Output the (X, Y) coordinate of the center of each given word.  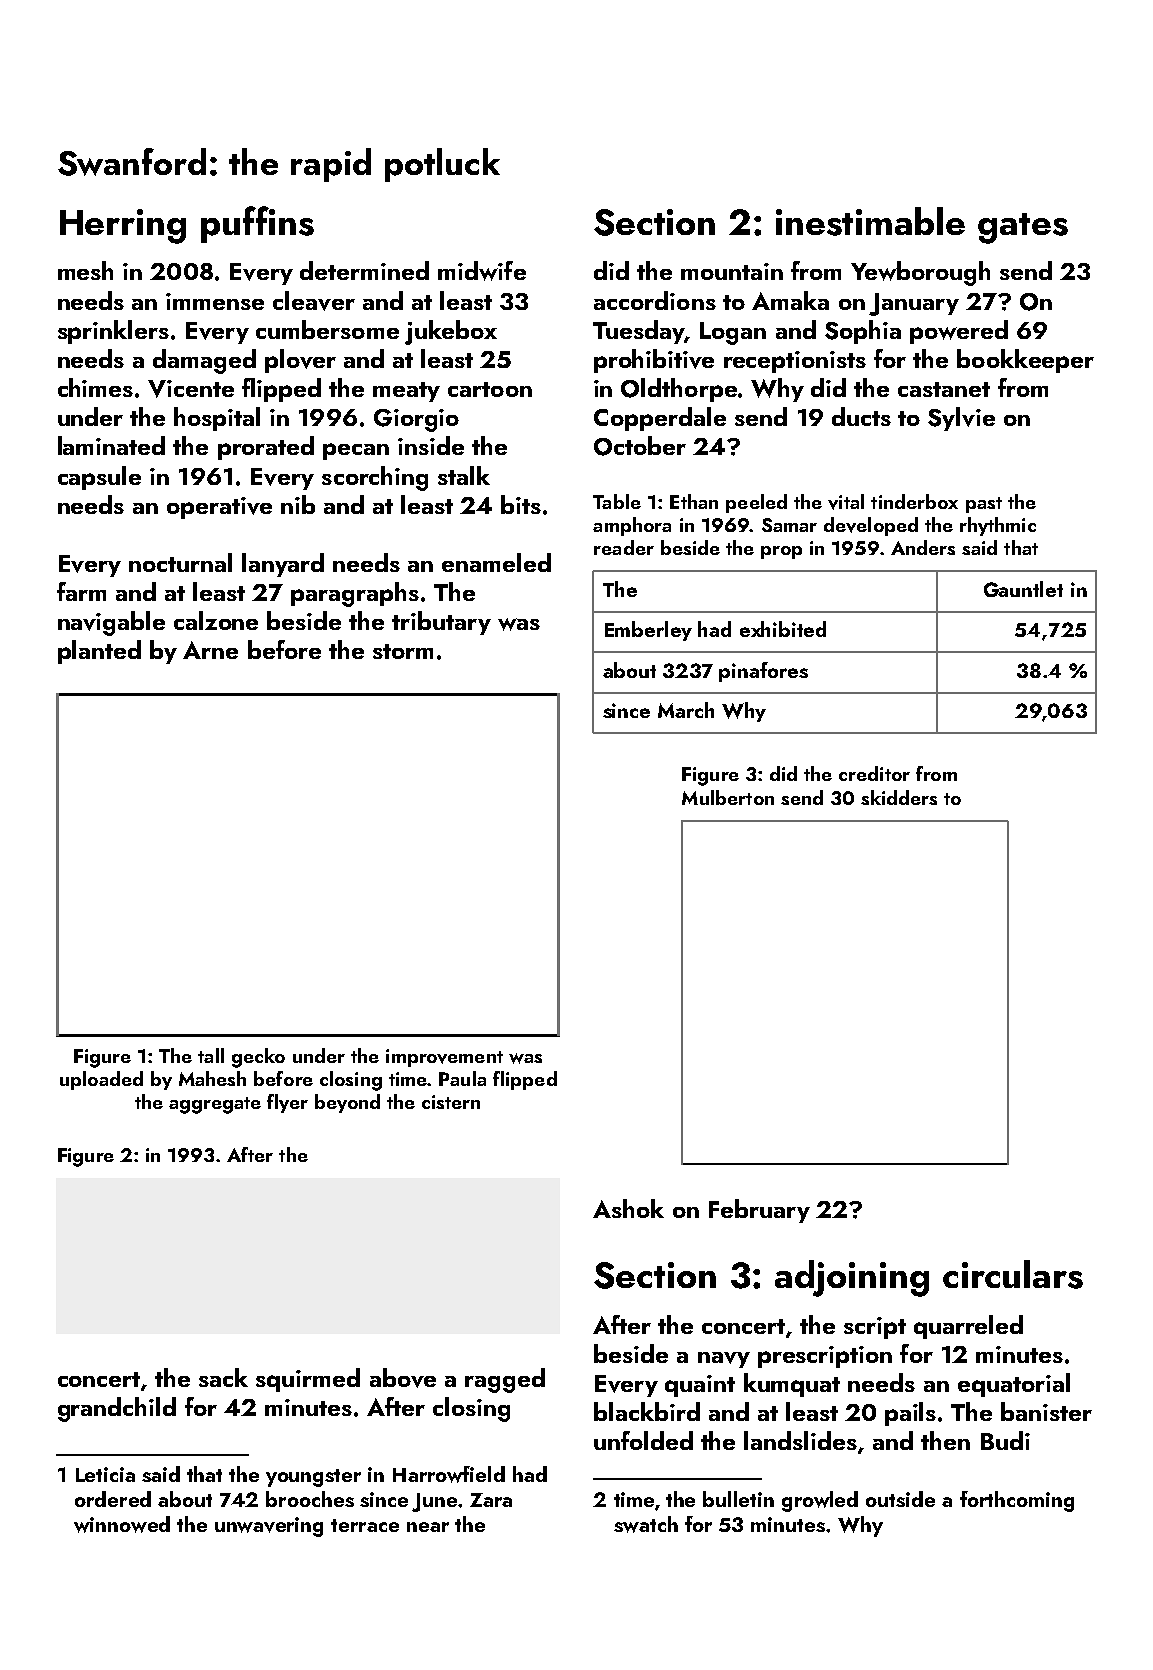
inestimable (870, 221)
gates (1023, 228)
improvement (444, 1058)
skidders (899, 797)
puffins (257, 224)
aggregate (215, 1105)
